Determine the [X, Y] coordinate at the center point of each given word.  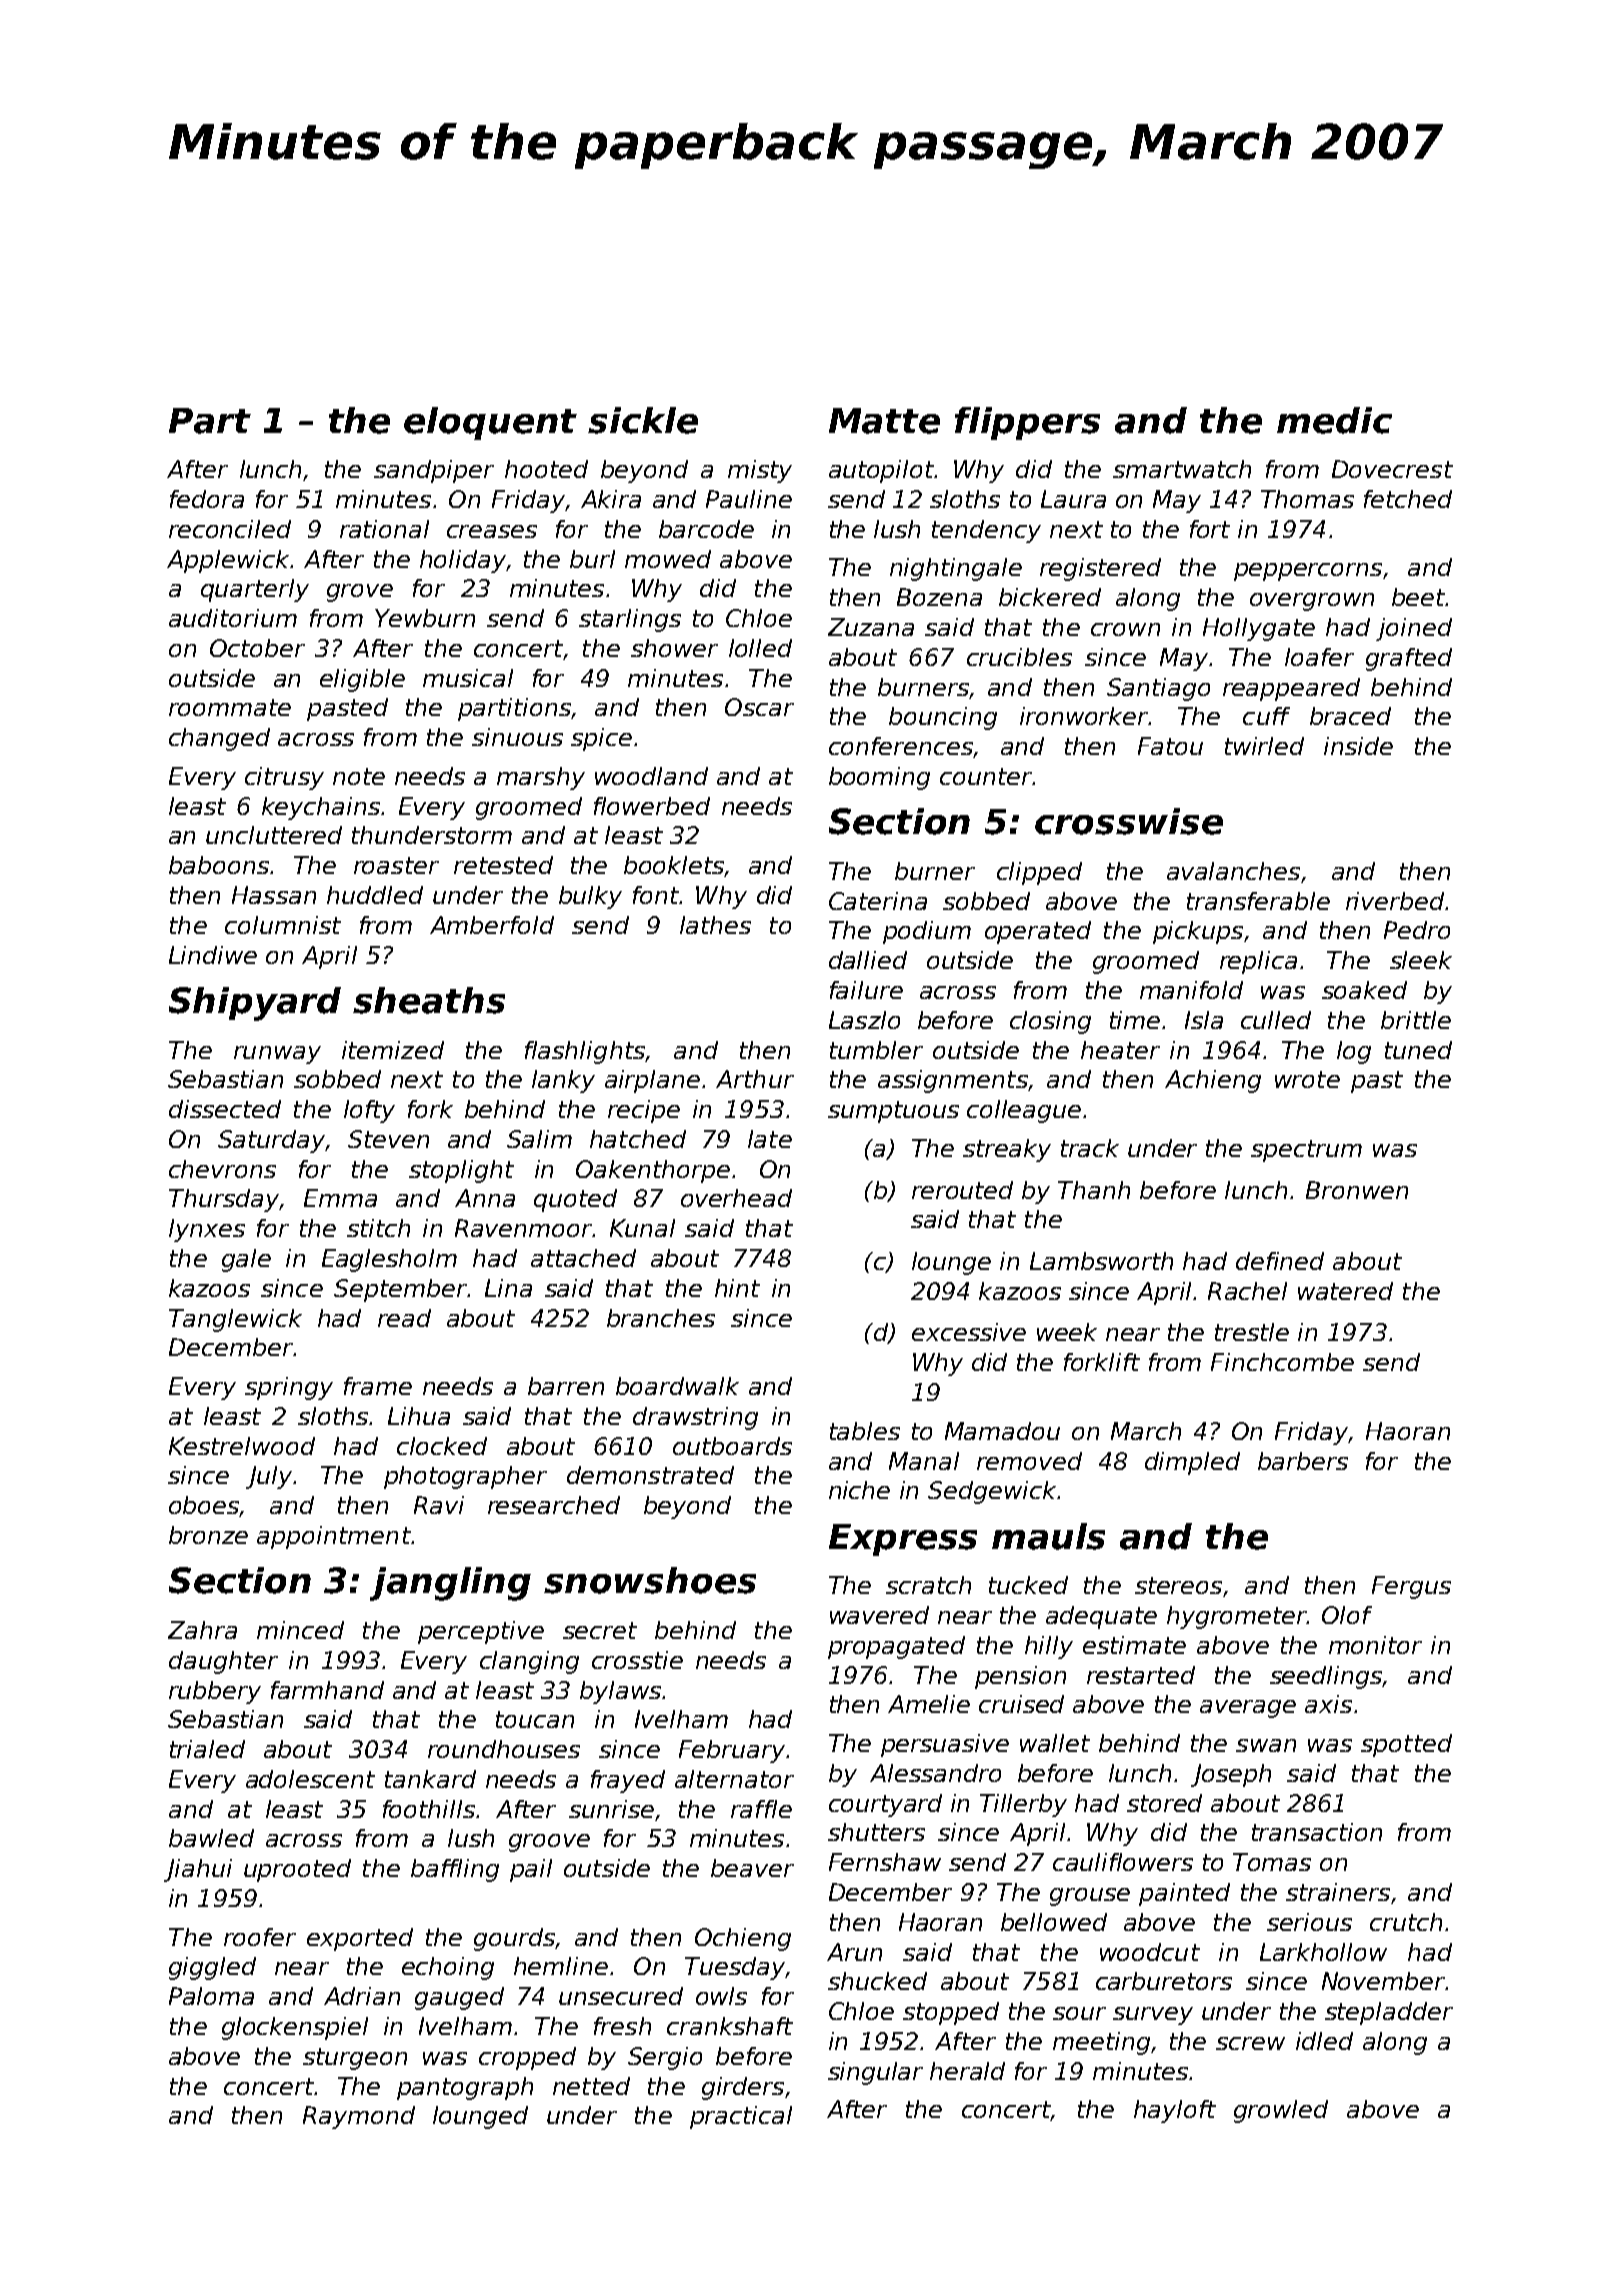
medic [1334, 420]
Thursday [224, 1200]
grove [360, 593]
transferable [1258, 901]
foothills [429, 1809]
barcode [706, 529]
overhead [736, 1198]
